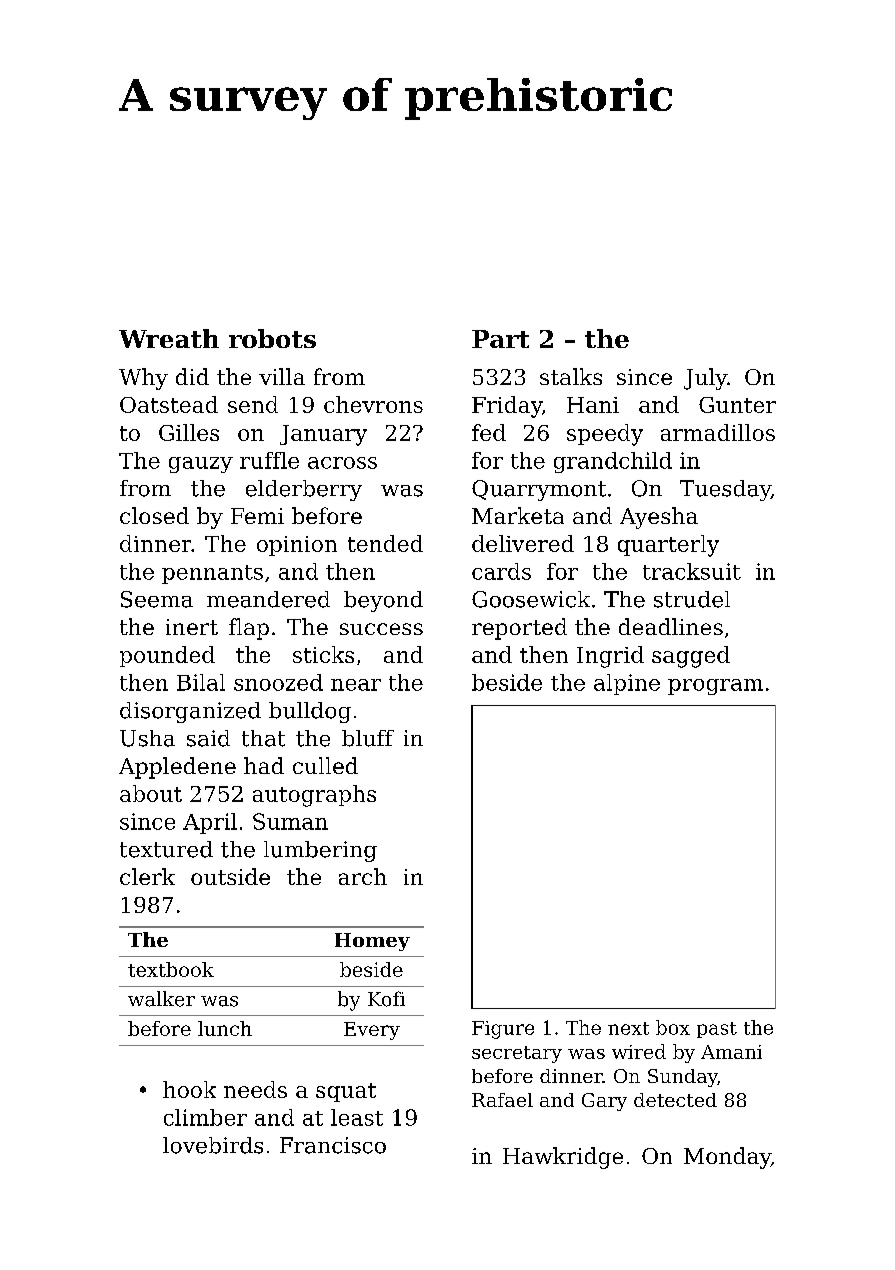 The image size is (895, 1270). What do you see at coordinates (143, 379) in the document?
I see `Why` at bounding box center [143, 379].
